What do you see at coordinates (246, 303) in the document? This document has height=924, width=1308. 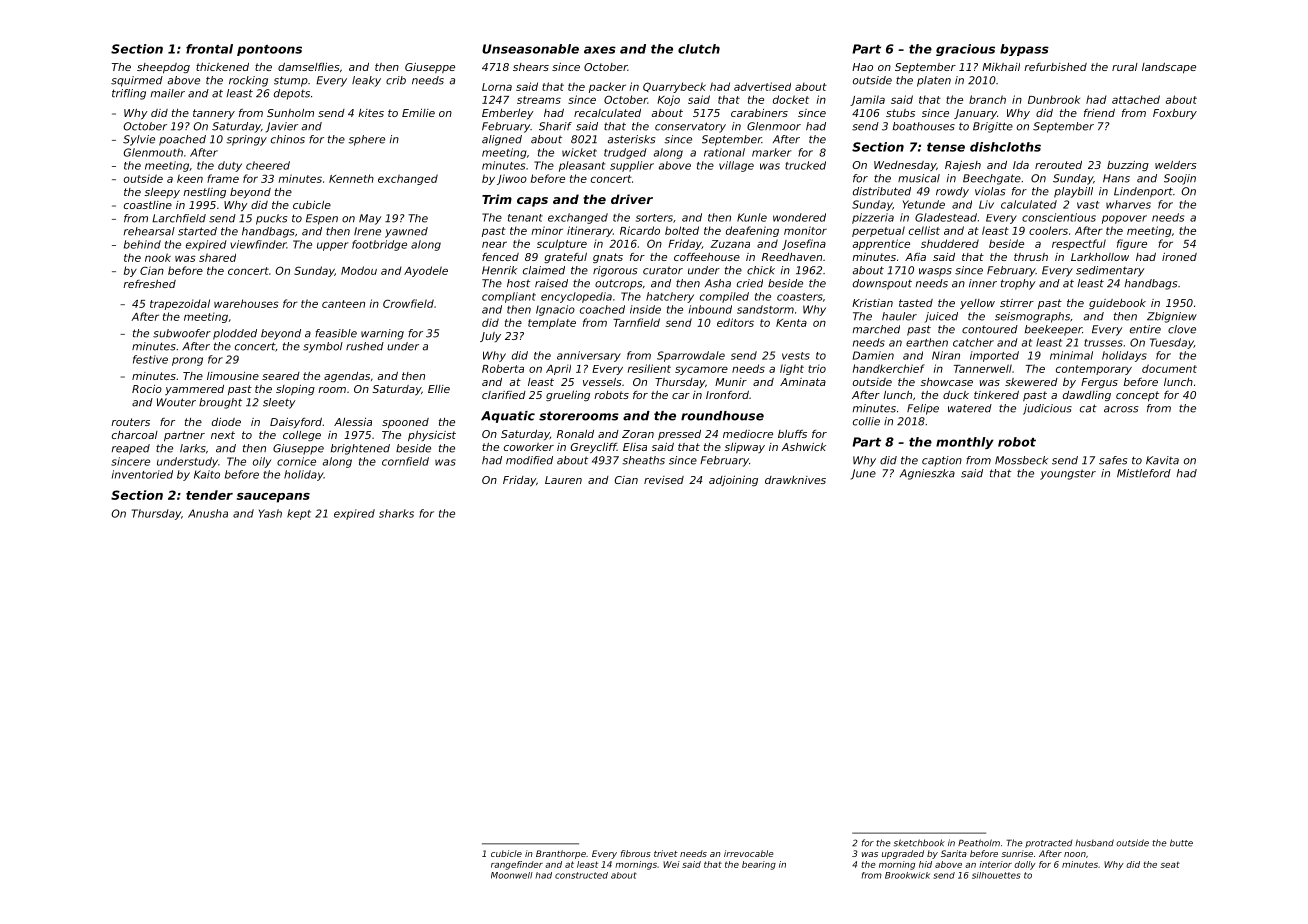 I see `warehouses` at bounding box center [246, 303].
